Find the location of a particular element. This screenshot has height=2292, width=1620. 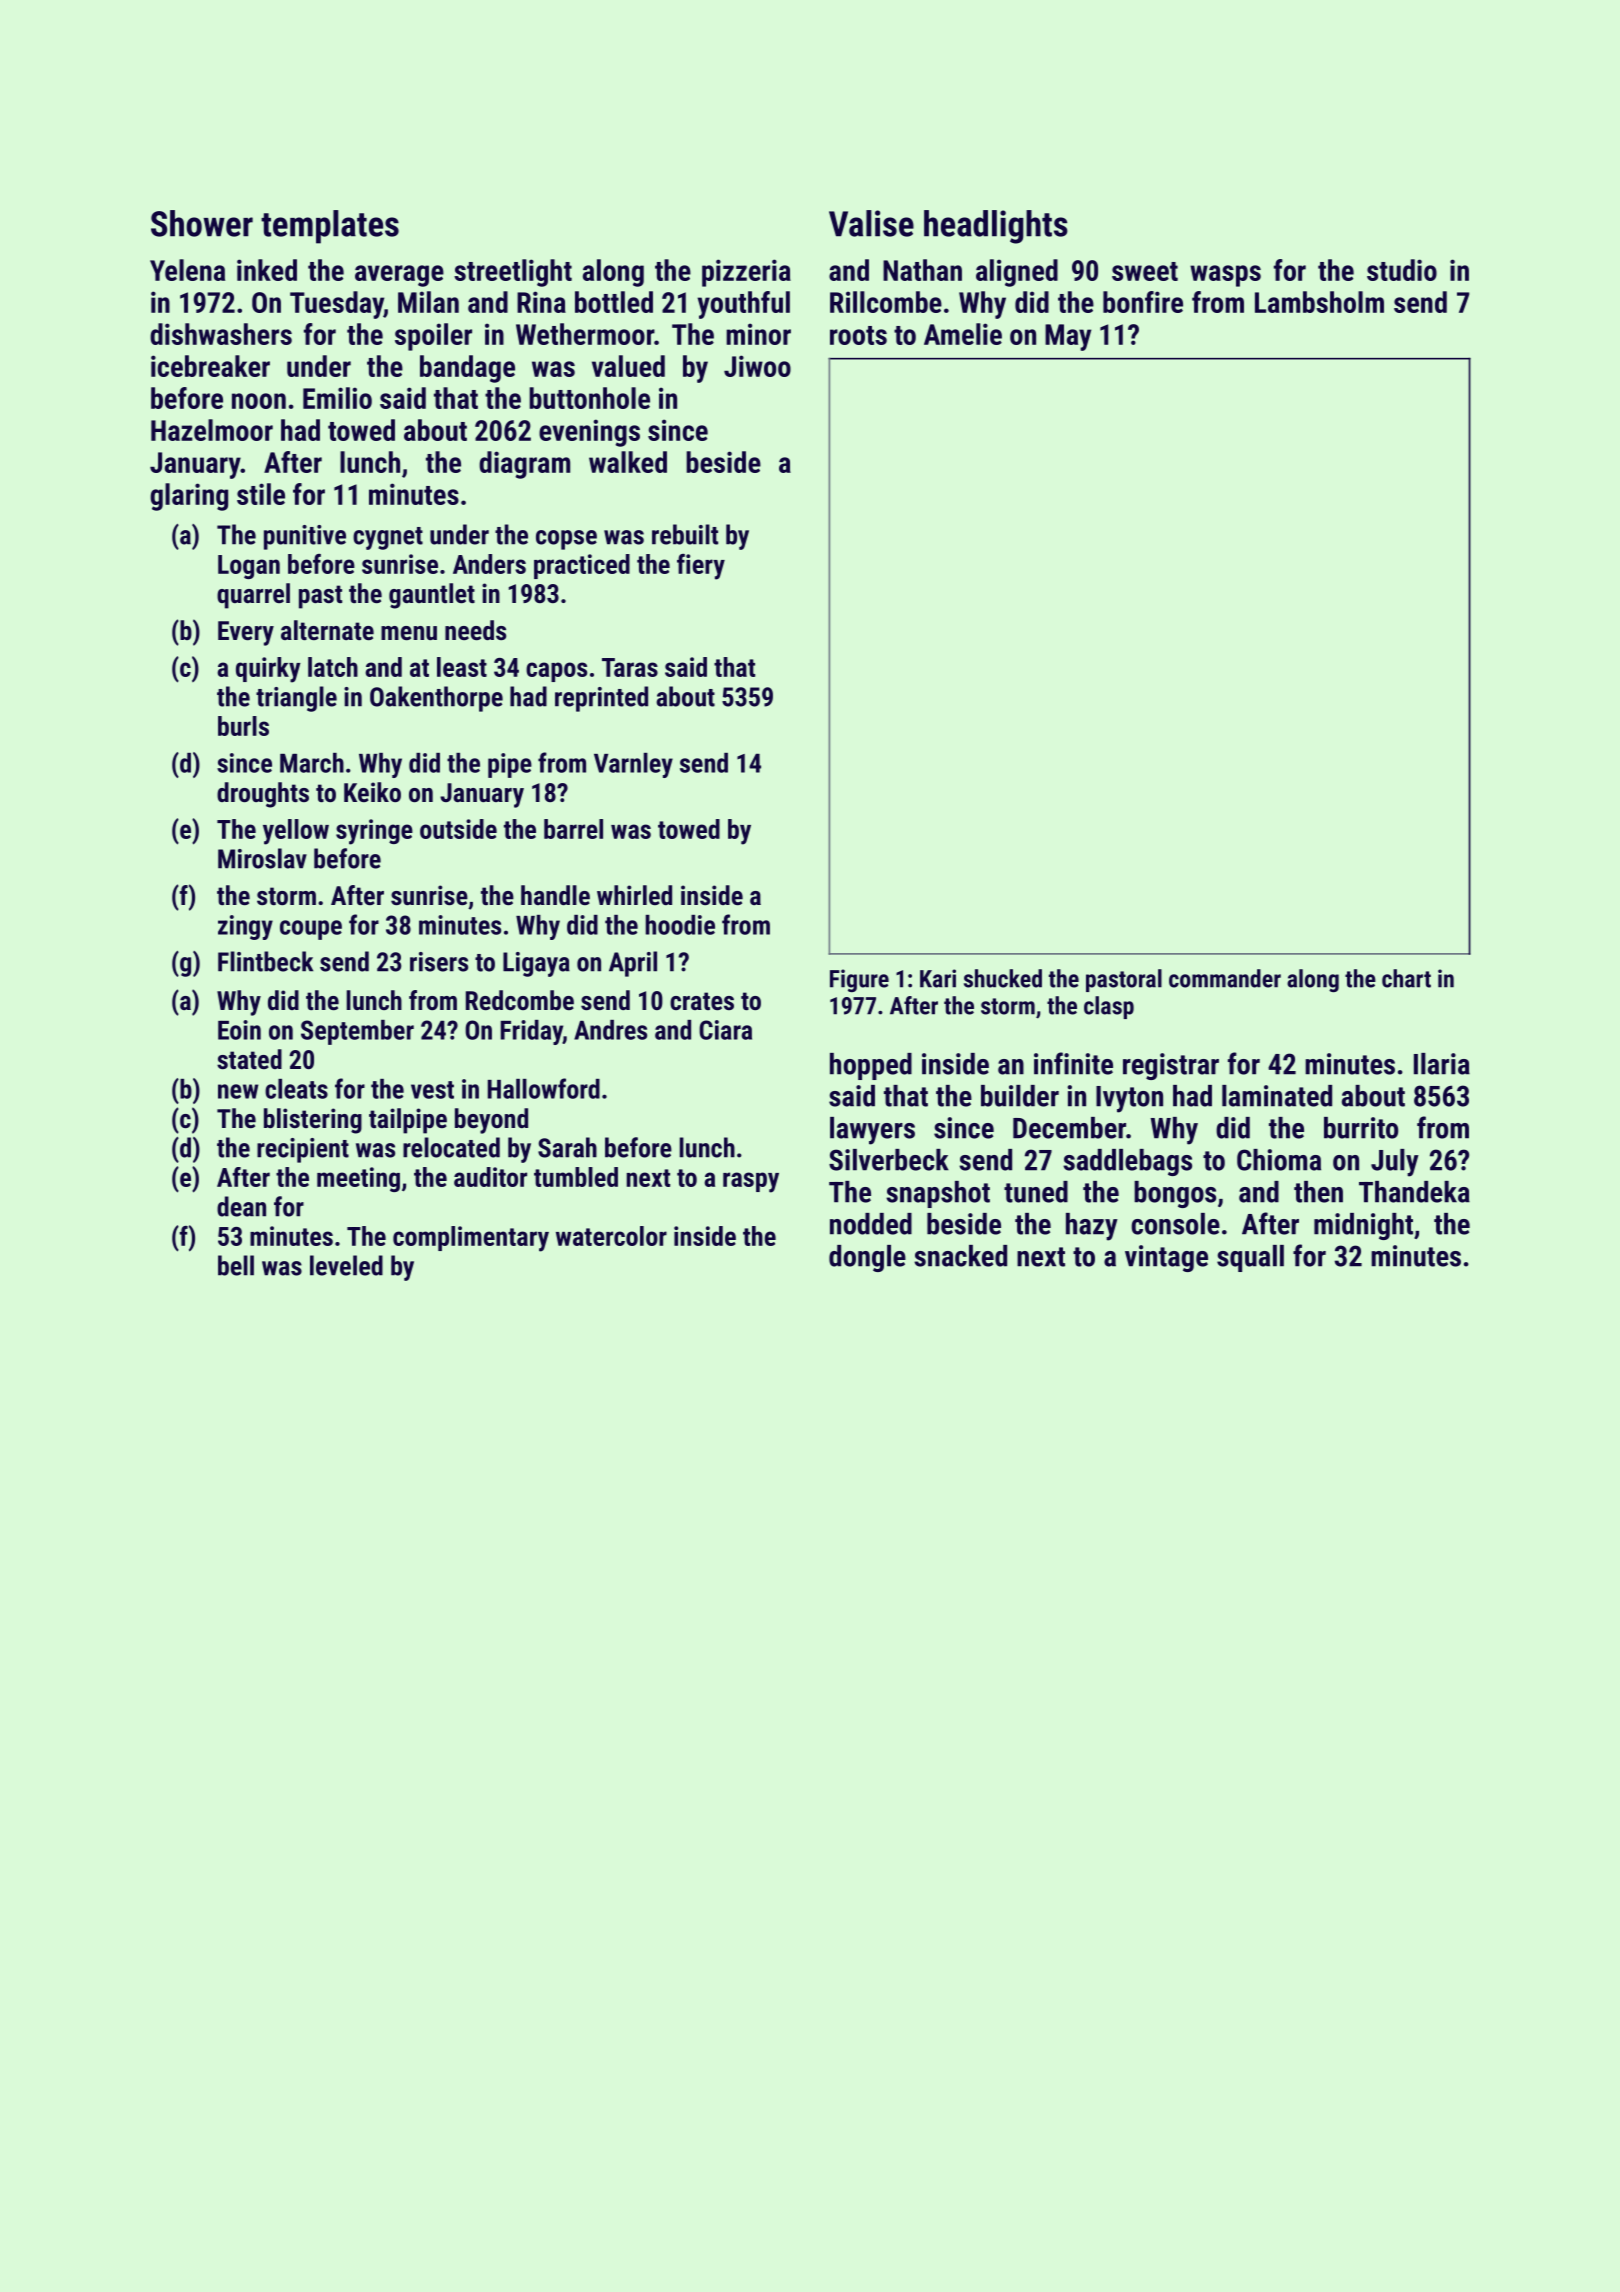

recipient is located at coordinates (303, 1150).
